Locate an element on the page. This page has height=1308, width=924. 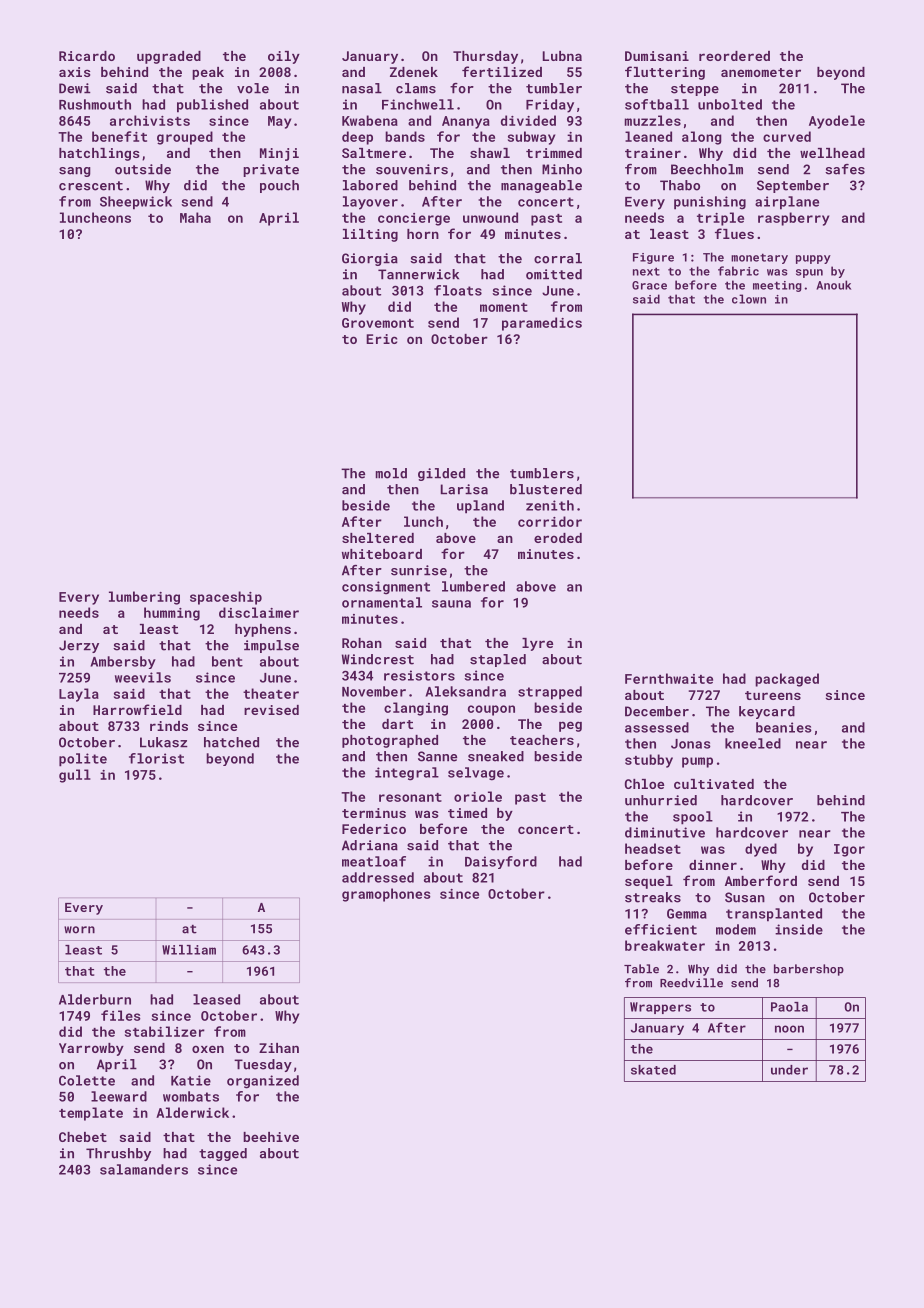
William is located at coordinates (189, 950).
